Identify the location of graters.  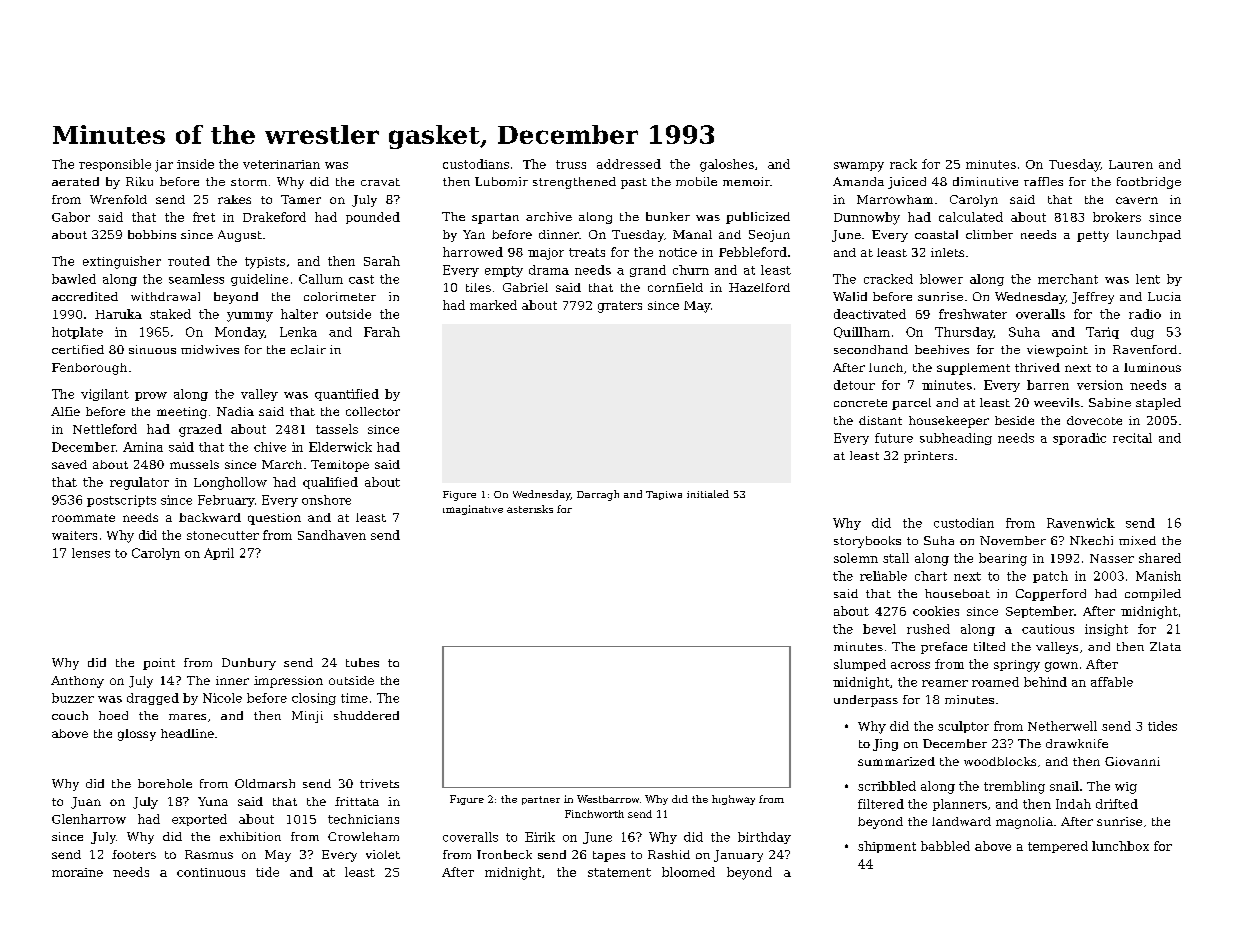
(620, 307).
